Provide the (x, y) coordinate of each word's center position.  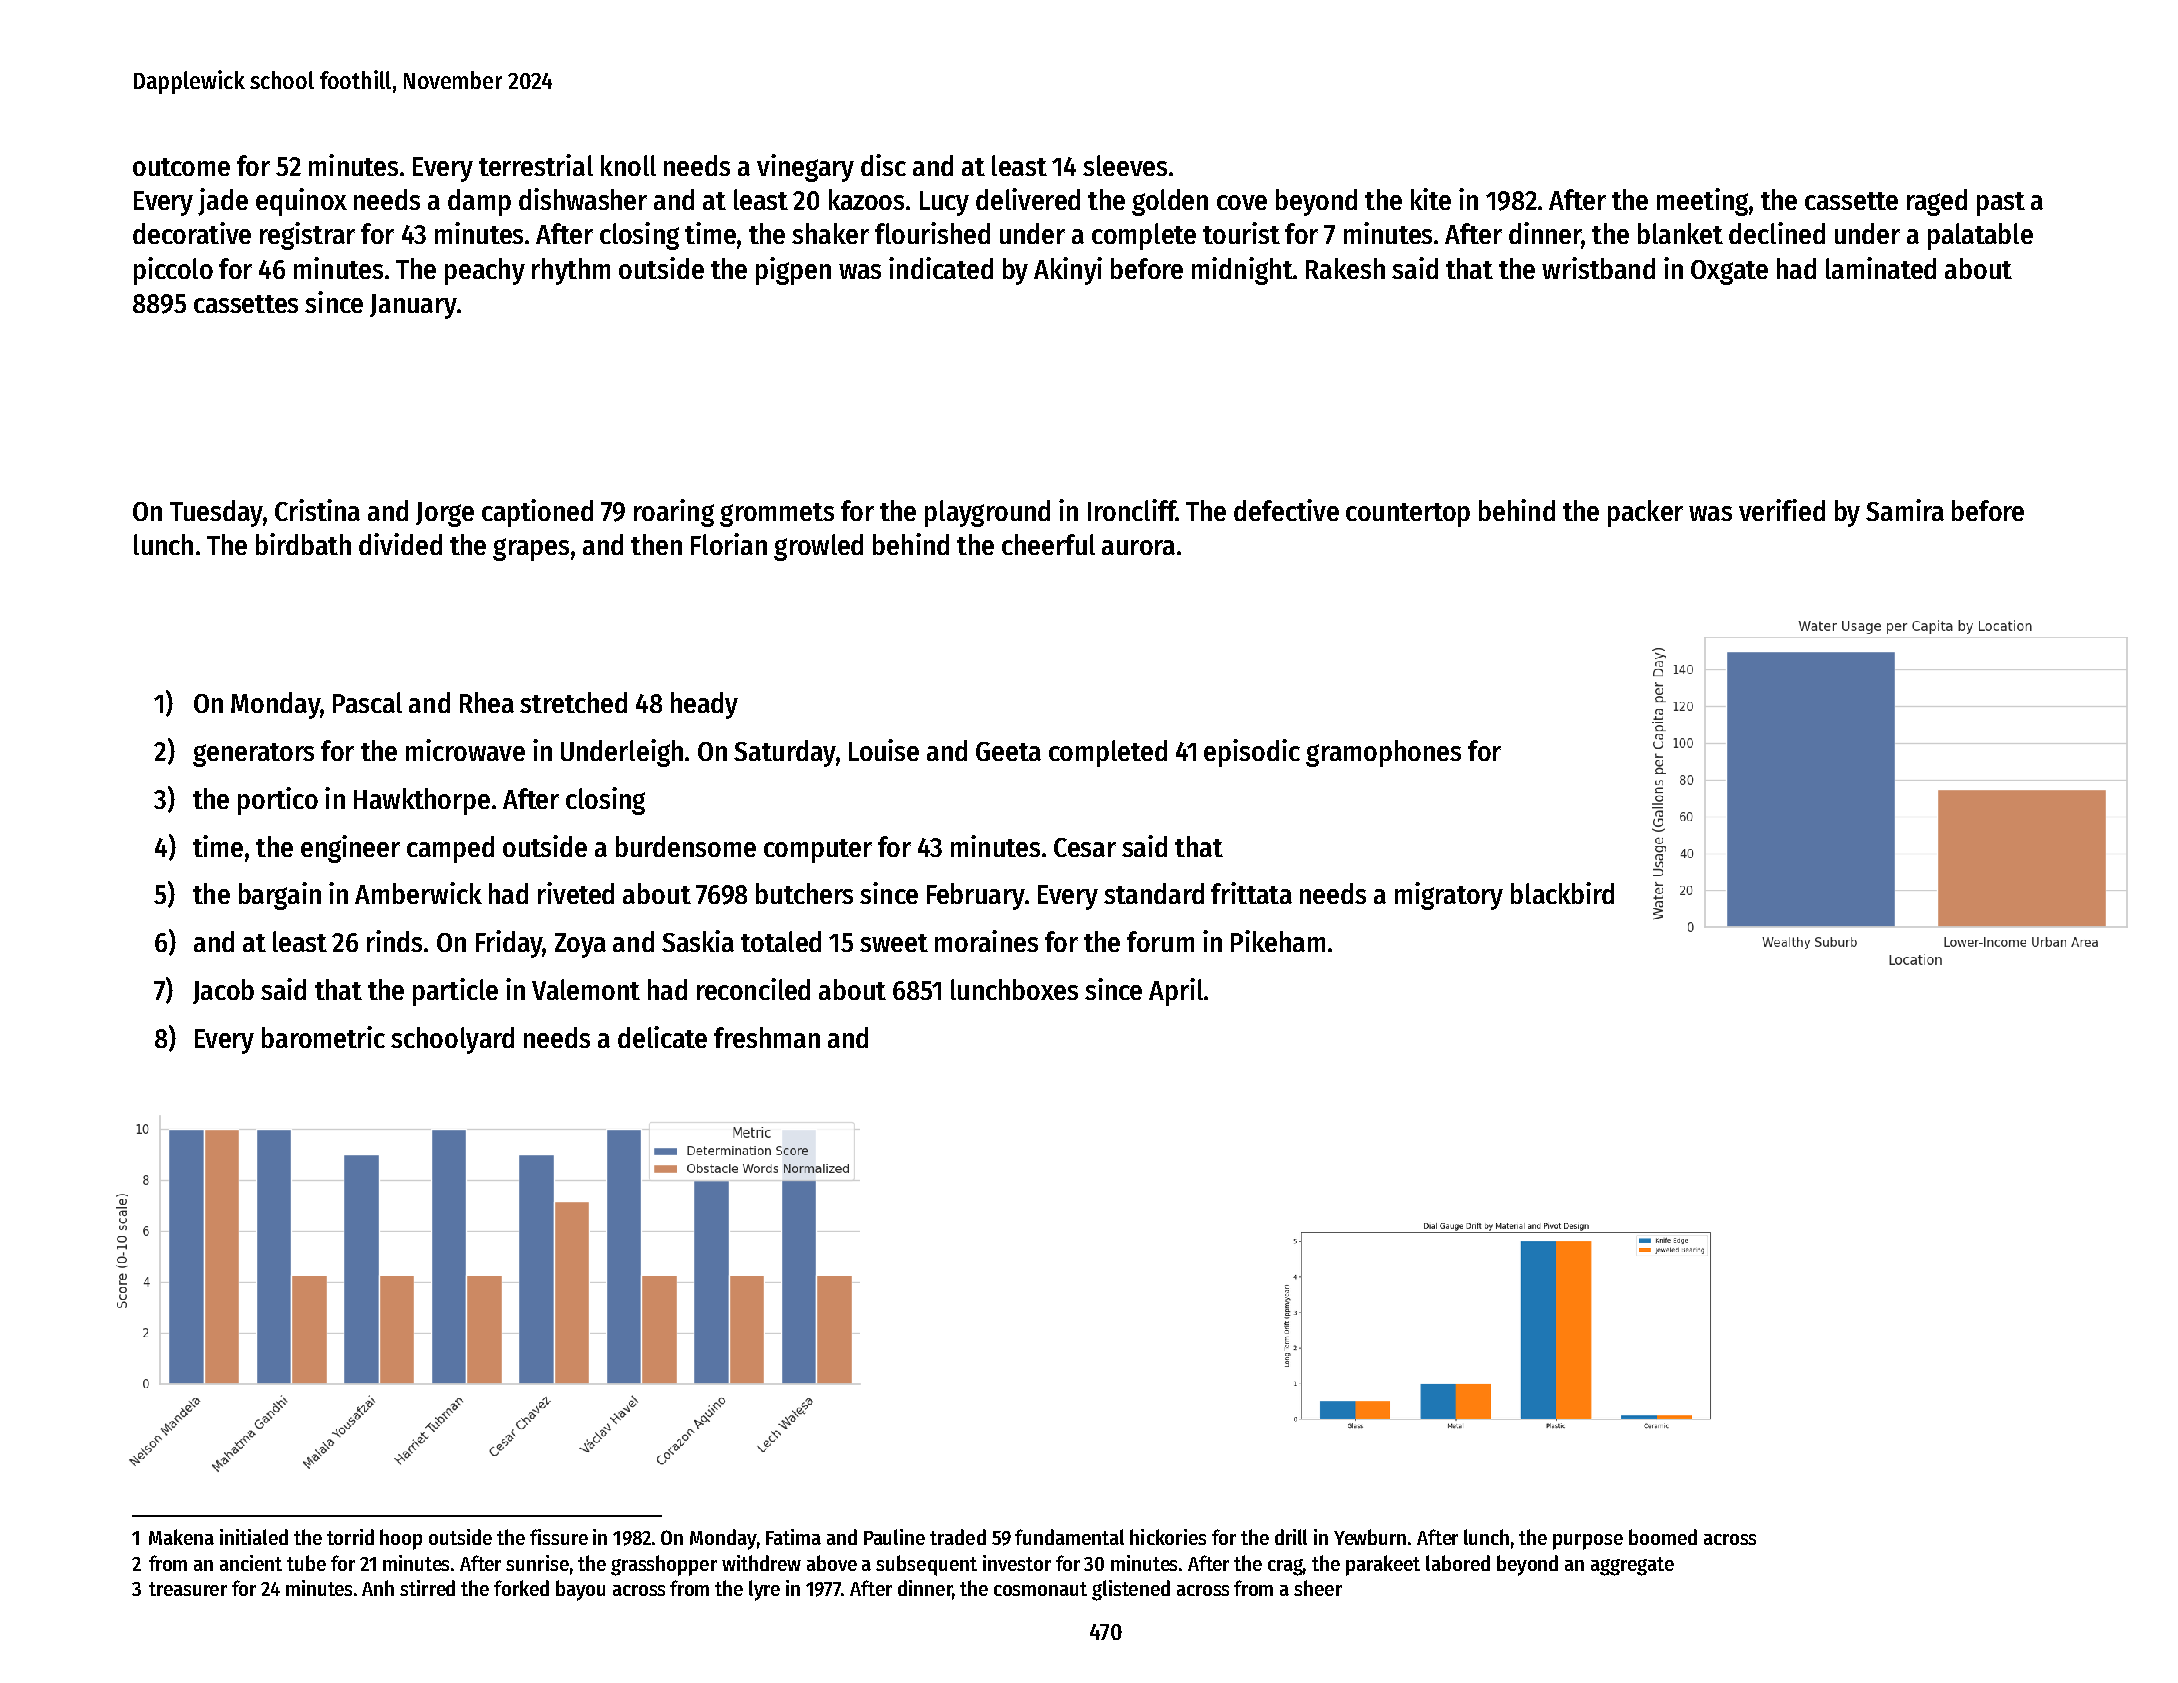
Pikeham (1278, 941)
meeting (1702, 202)
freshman (767, 1037)
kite (1431, 199)
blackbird (1562, 893)
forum (1160, 941)
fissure (559, 1537)
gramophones (1383, 753)
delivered (1028, 199)
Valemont (586, 989)
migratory (1449, 896)
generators (253, 755)
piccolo (173, 271)
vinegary (805, 168)
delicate (662, 1037)
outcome (181, 167)
